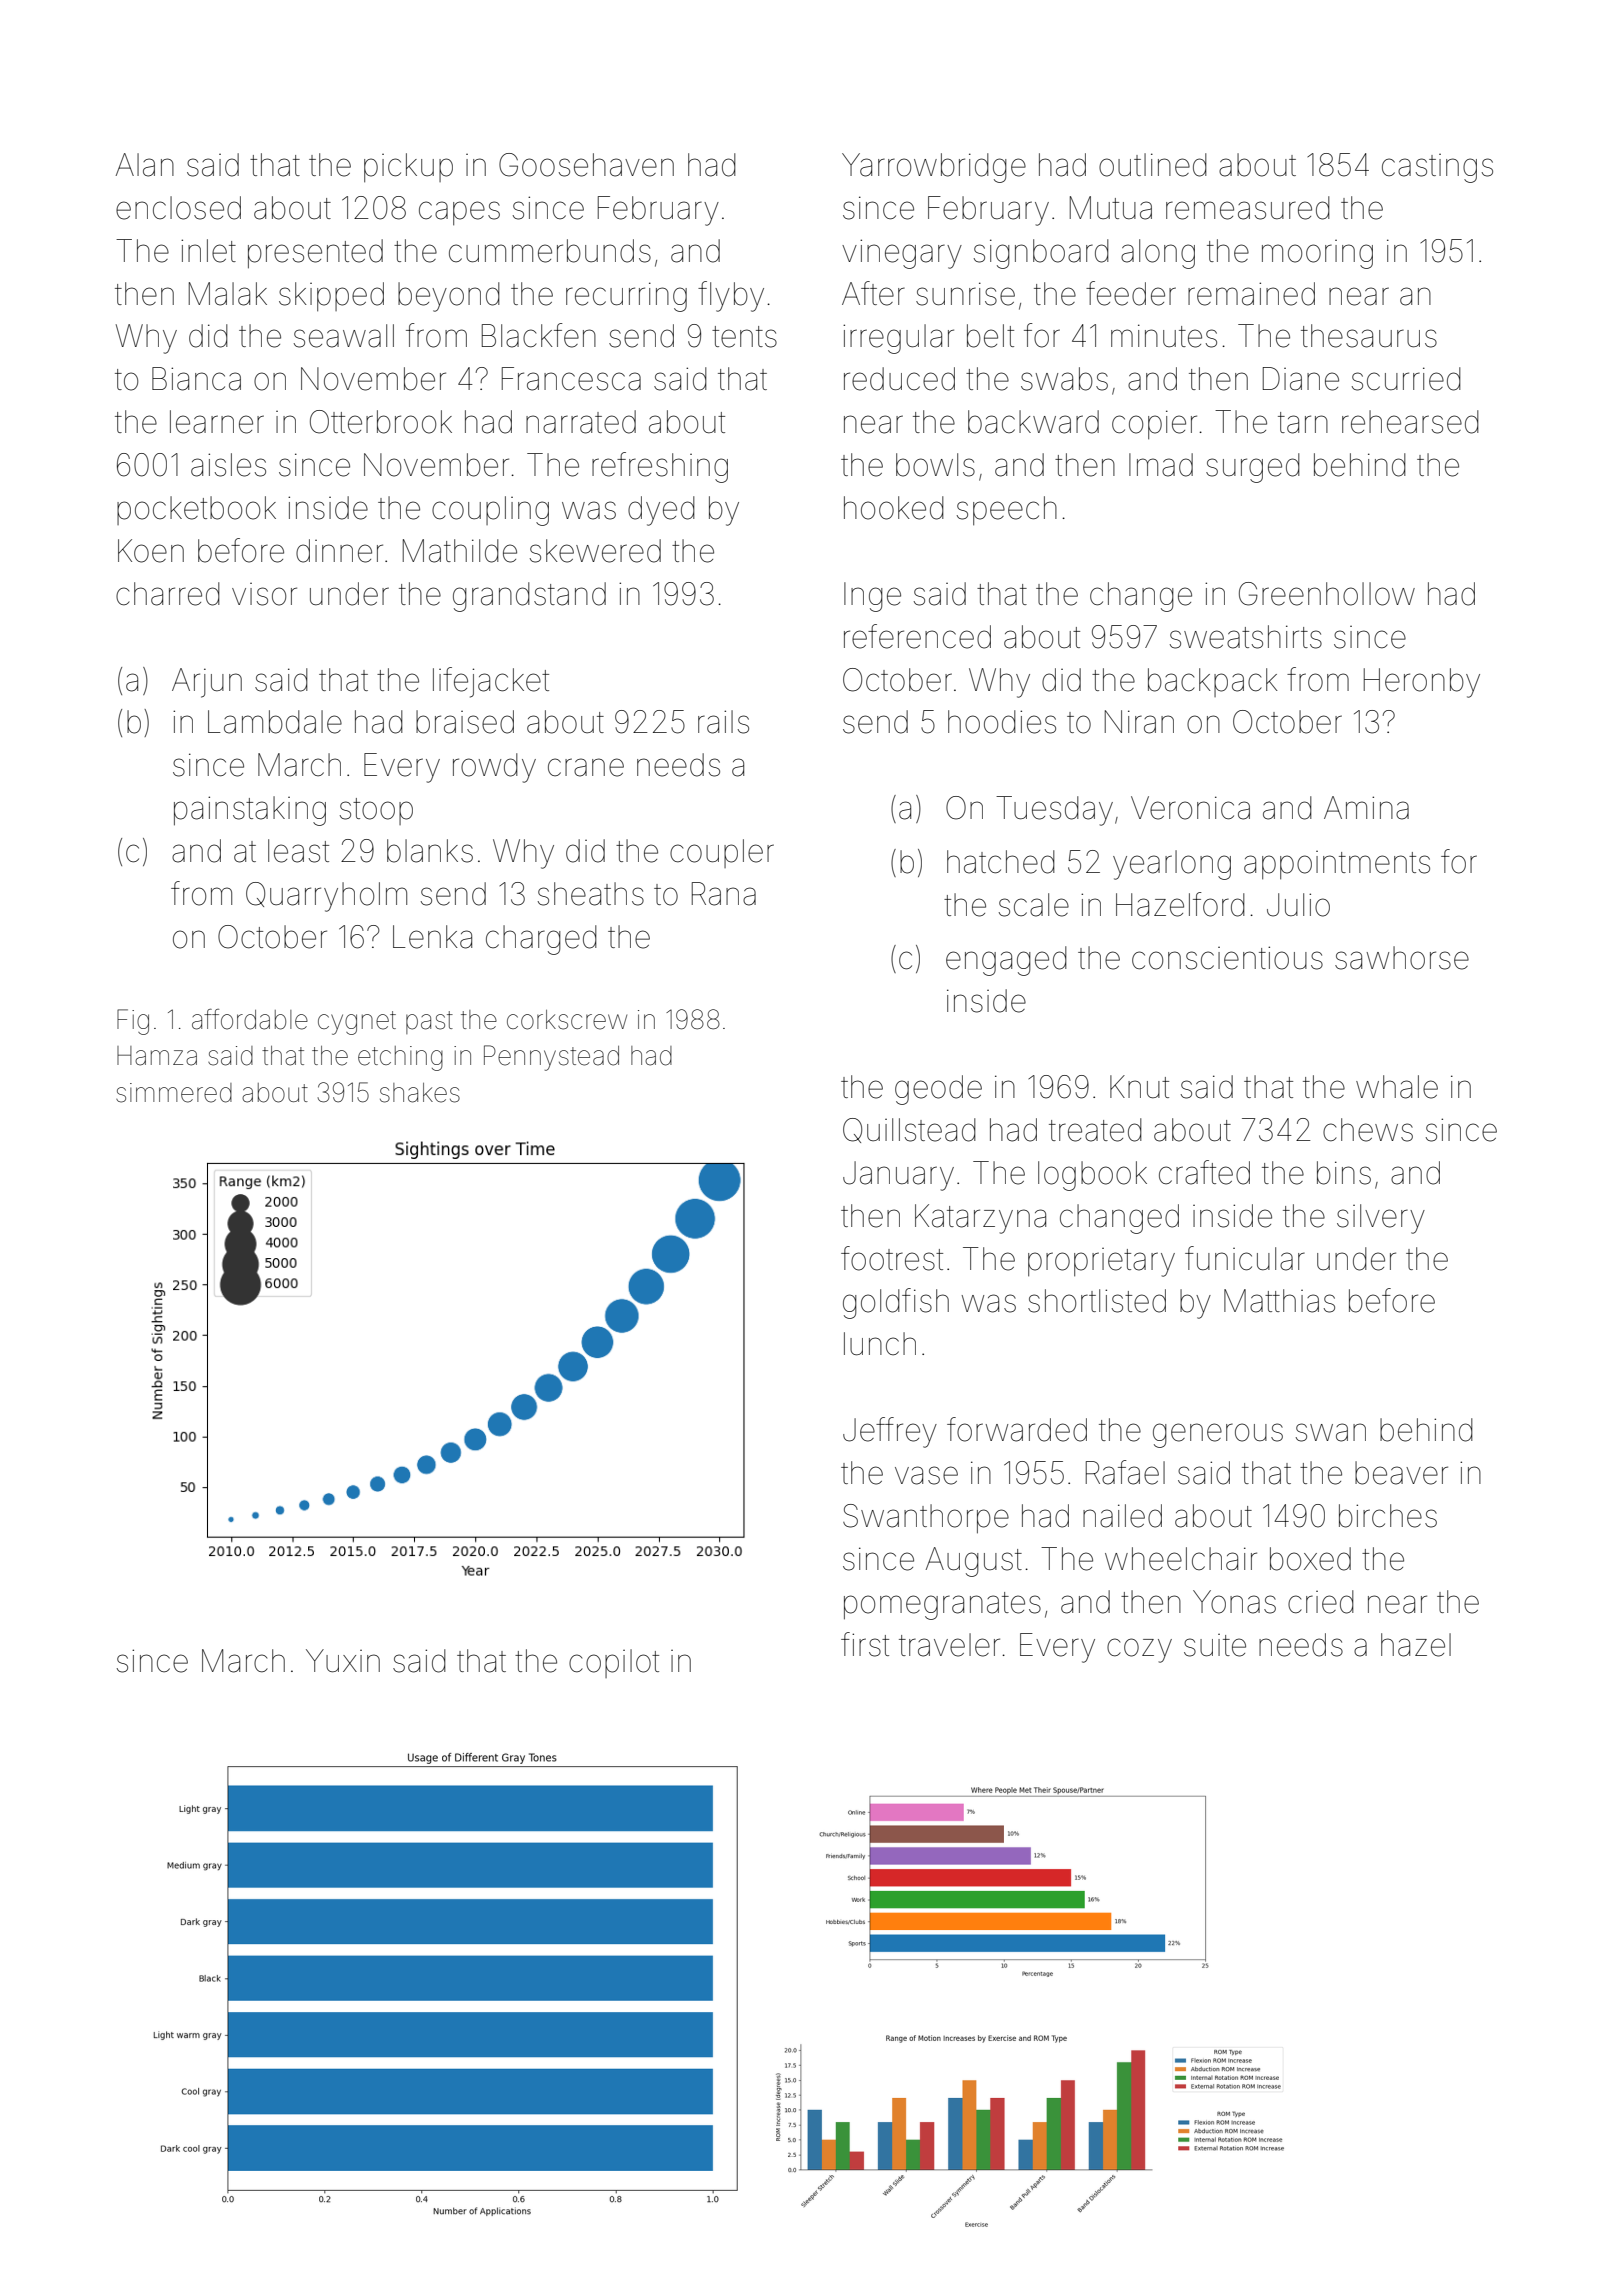 The width and height of the page is (1620, 2292). Describe the element at coordinates (890, 1432) in the page. I see `Jeffrey` at that location.
